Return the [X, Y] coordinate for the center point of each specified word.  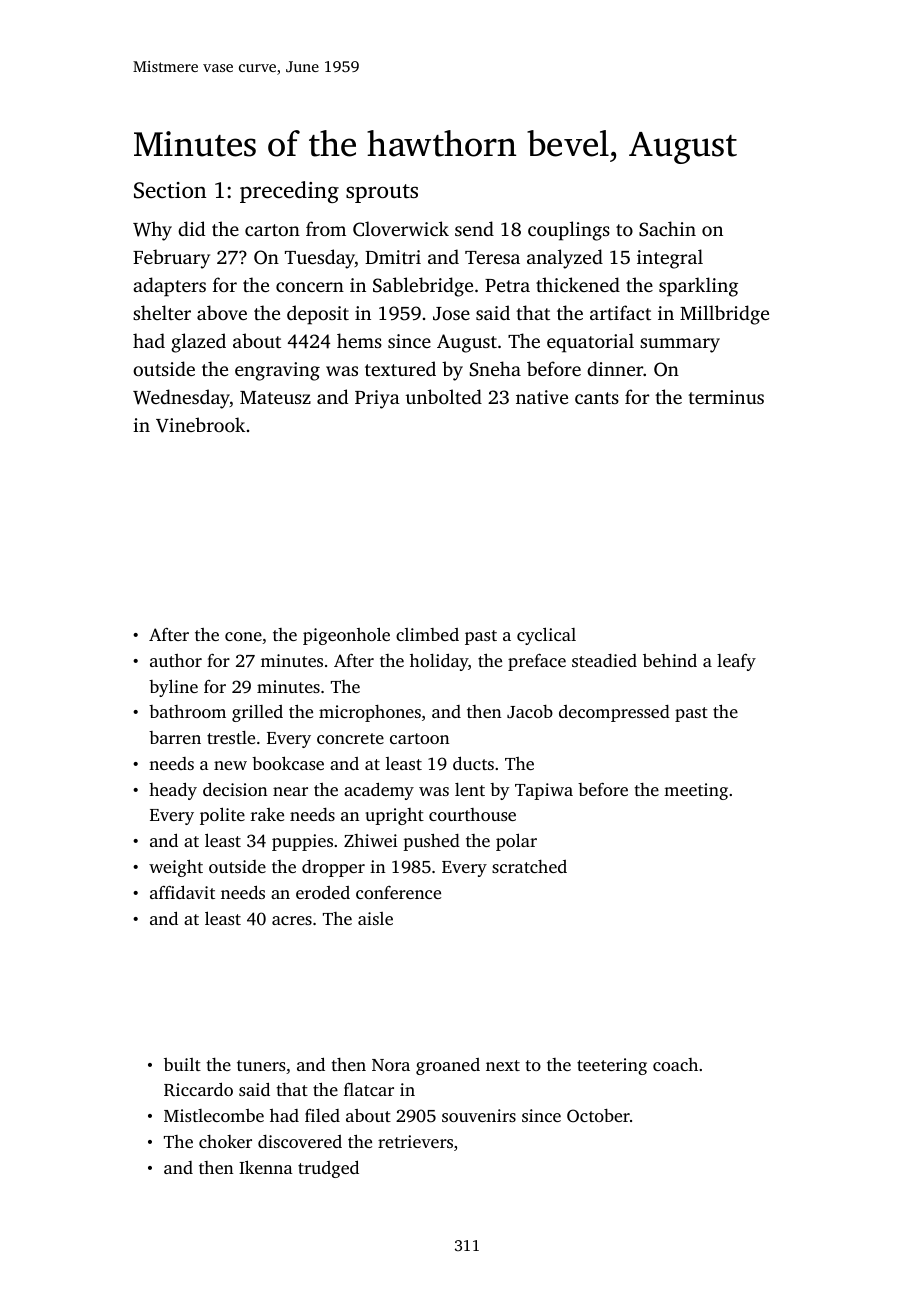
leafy [736, 662]
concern [310, 287]
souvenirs [479, 1115]
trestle [231, 737]
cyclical [546, 636]
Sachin [667, 229]
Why [152, 231]
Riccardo [198, 1089]
